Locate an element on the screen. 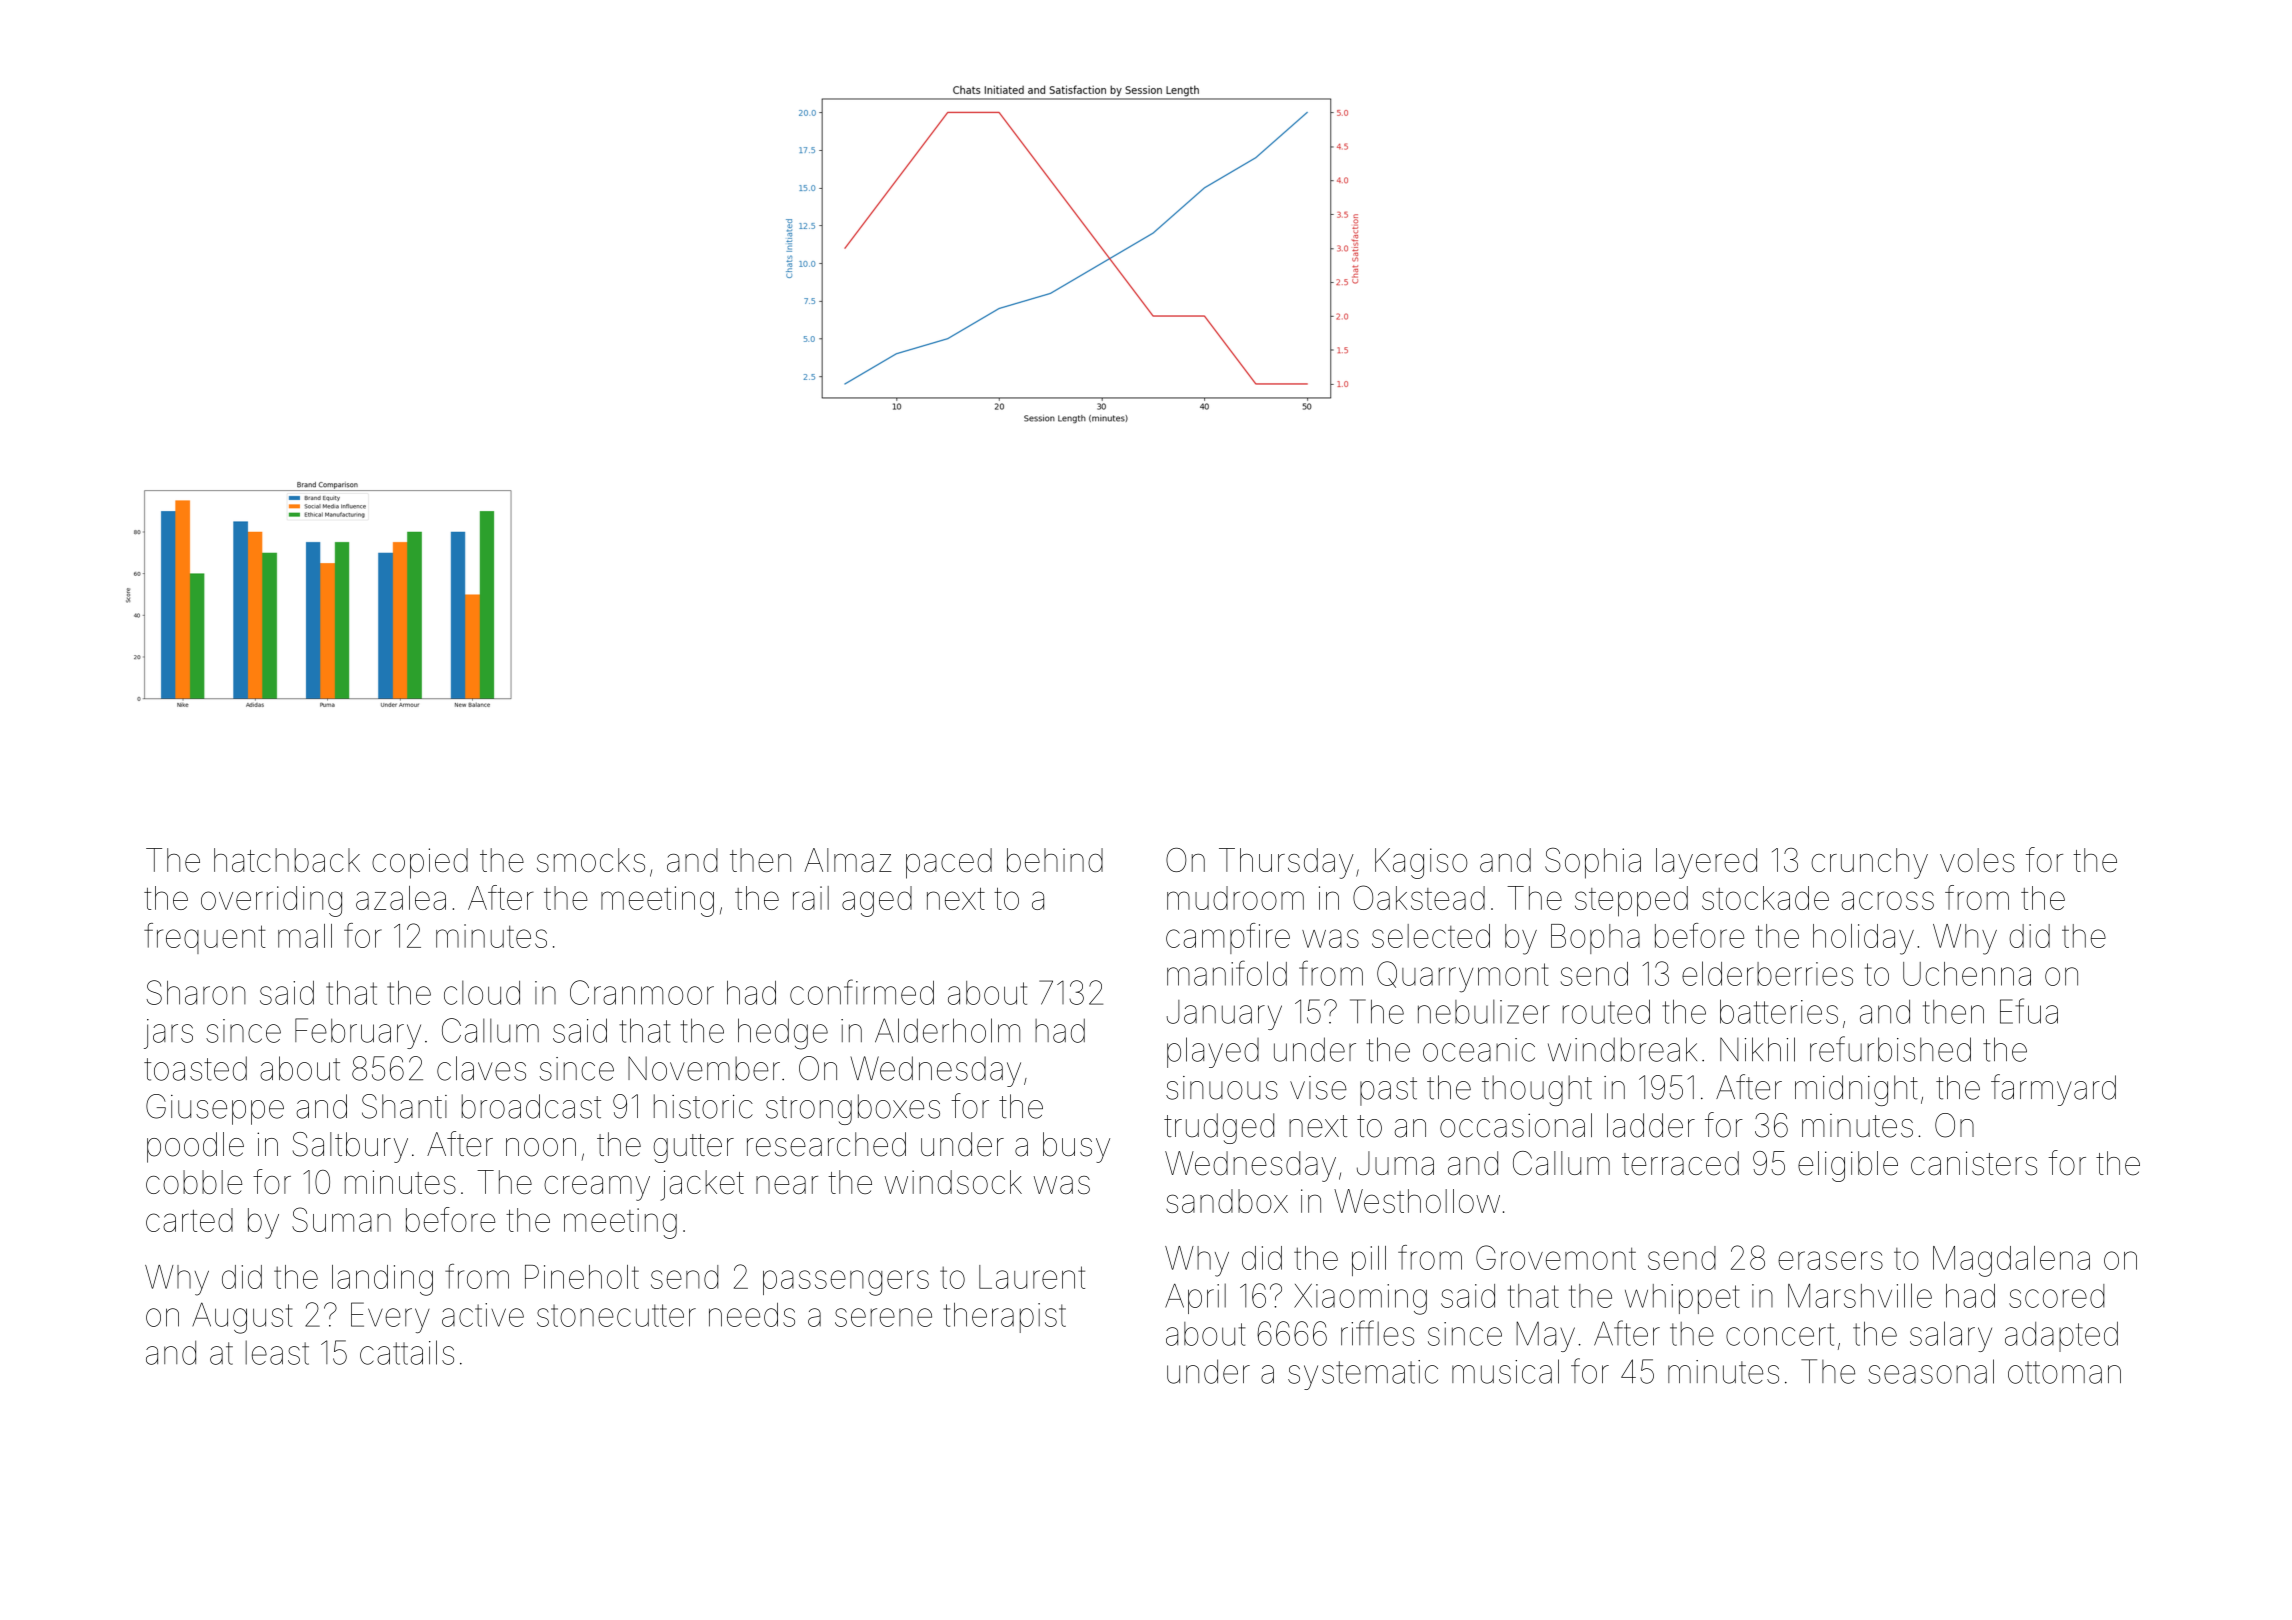 The width and height of the screenshot is (2292, 1620). Suman is located at coordinates (341, 1219).
